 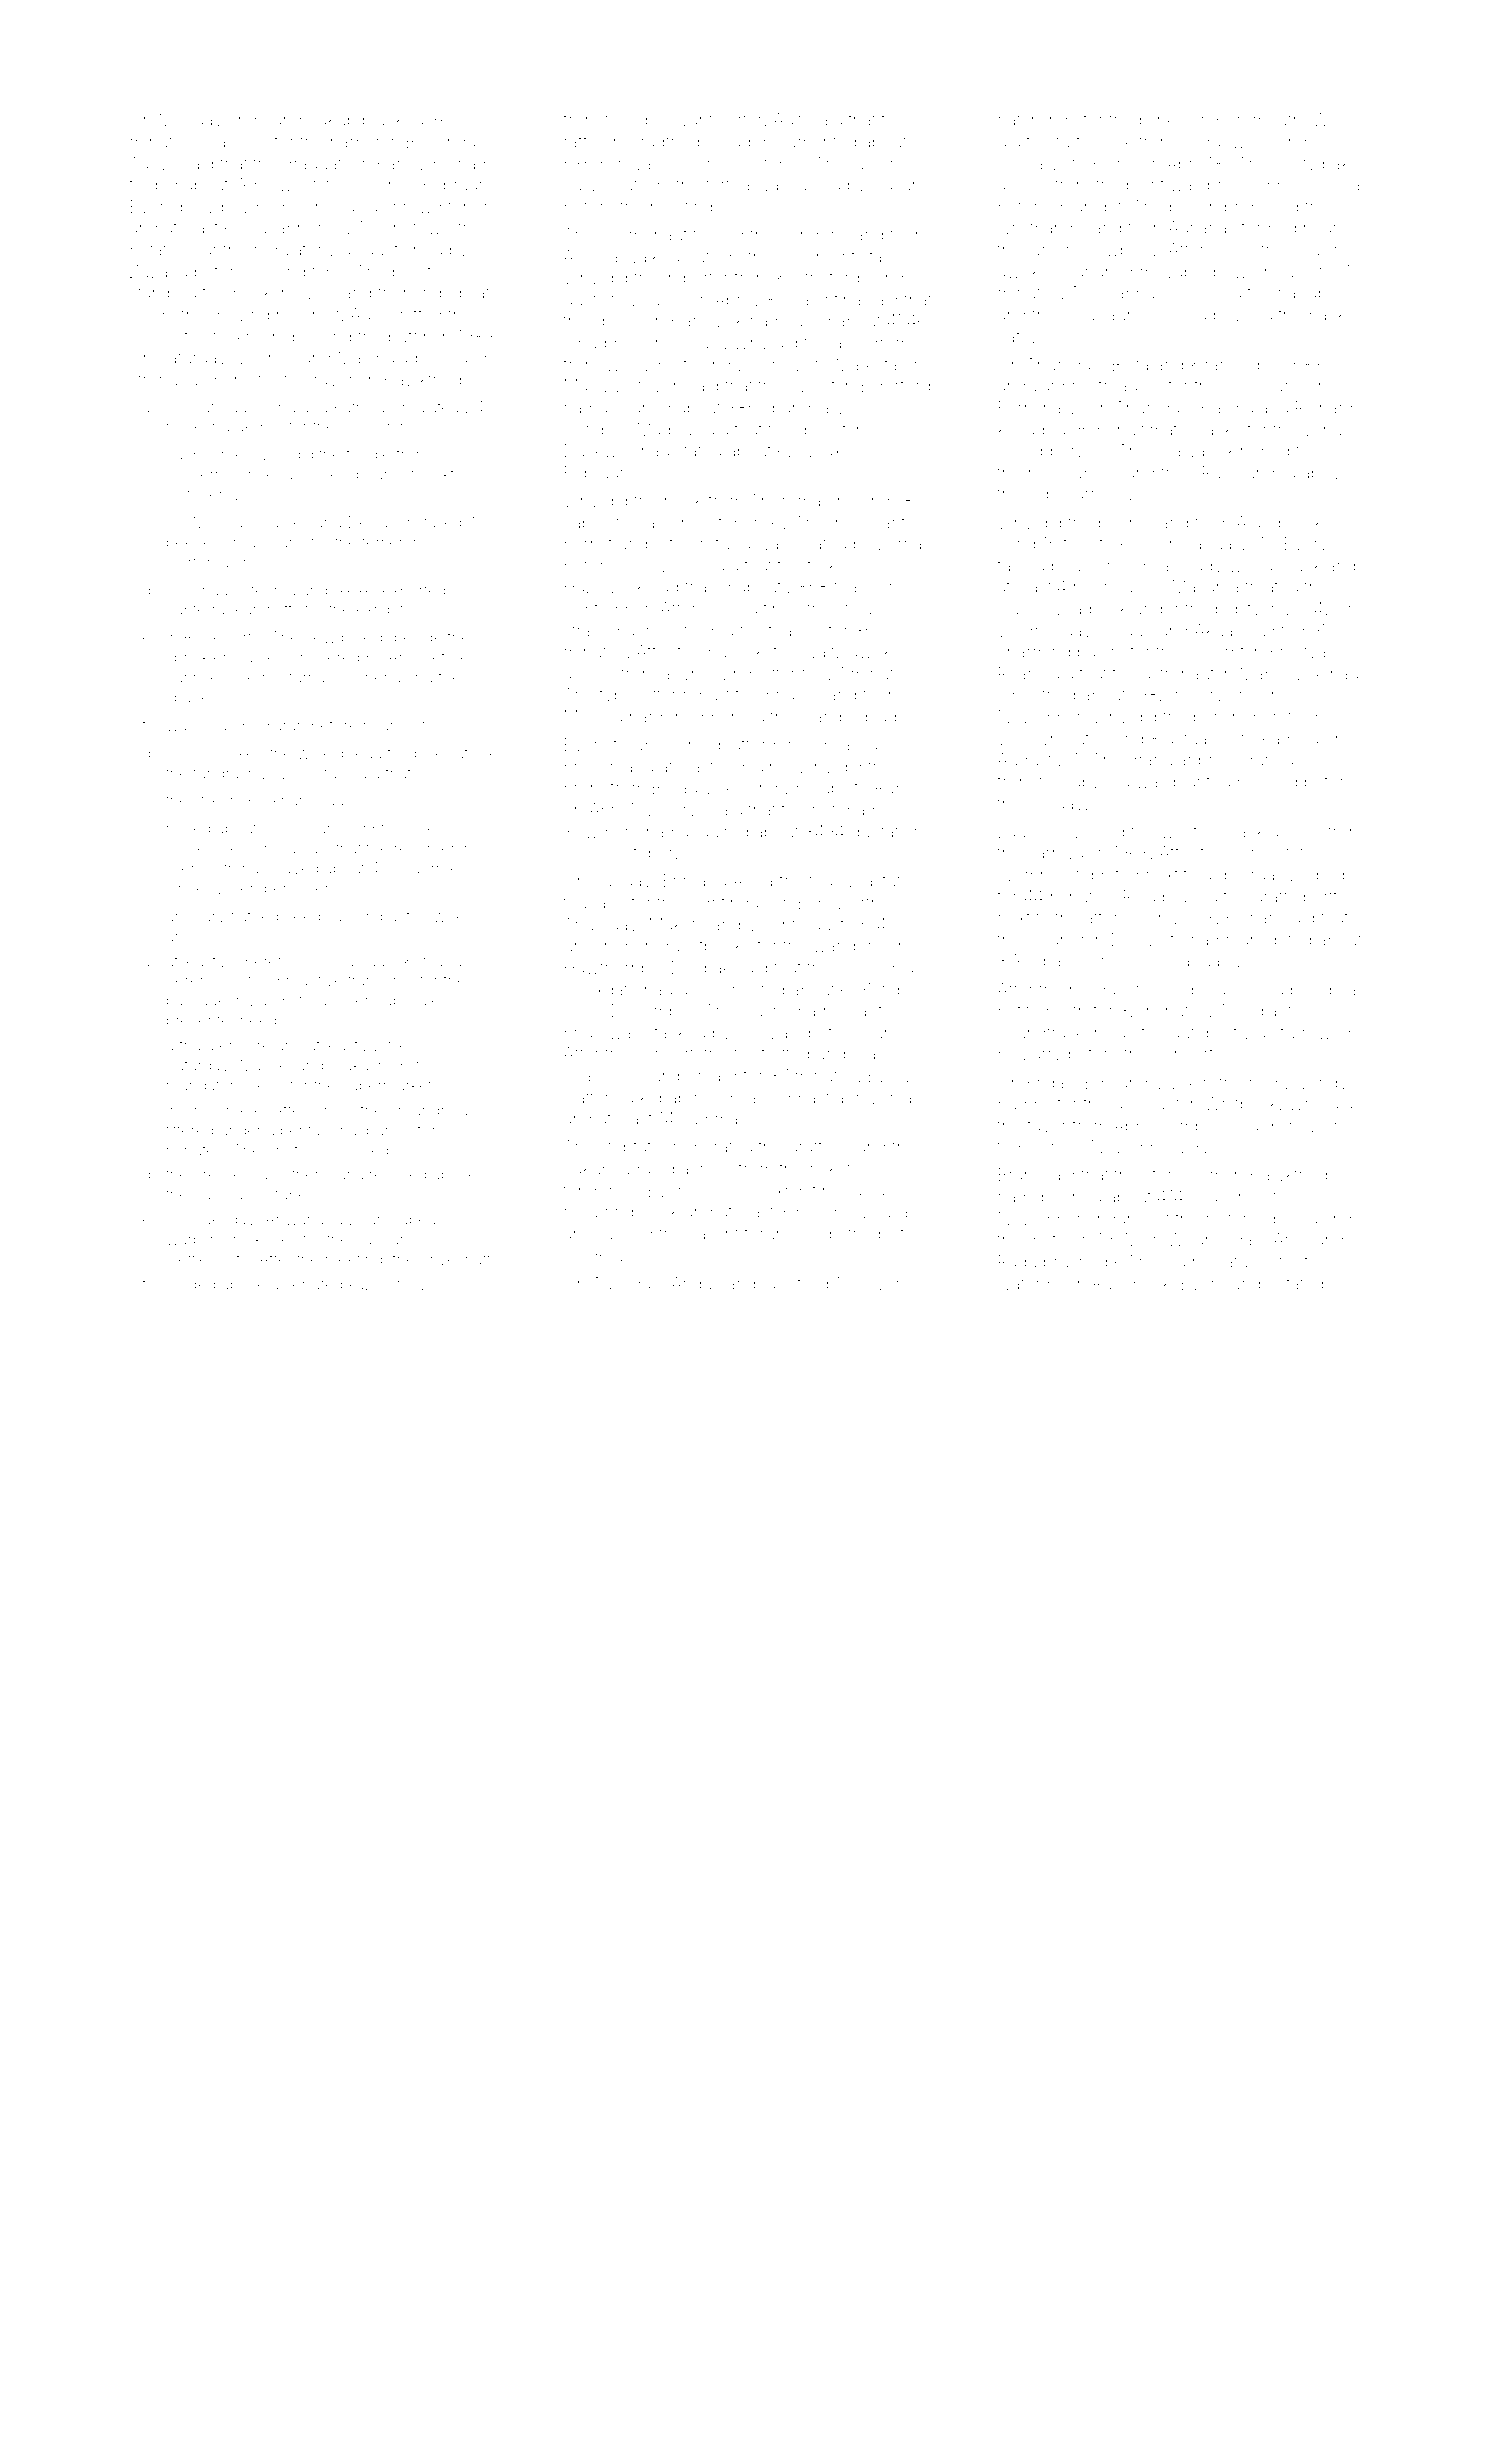 I want to click on Lorna, so click(x=900, y=543).
